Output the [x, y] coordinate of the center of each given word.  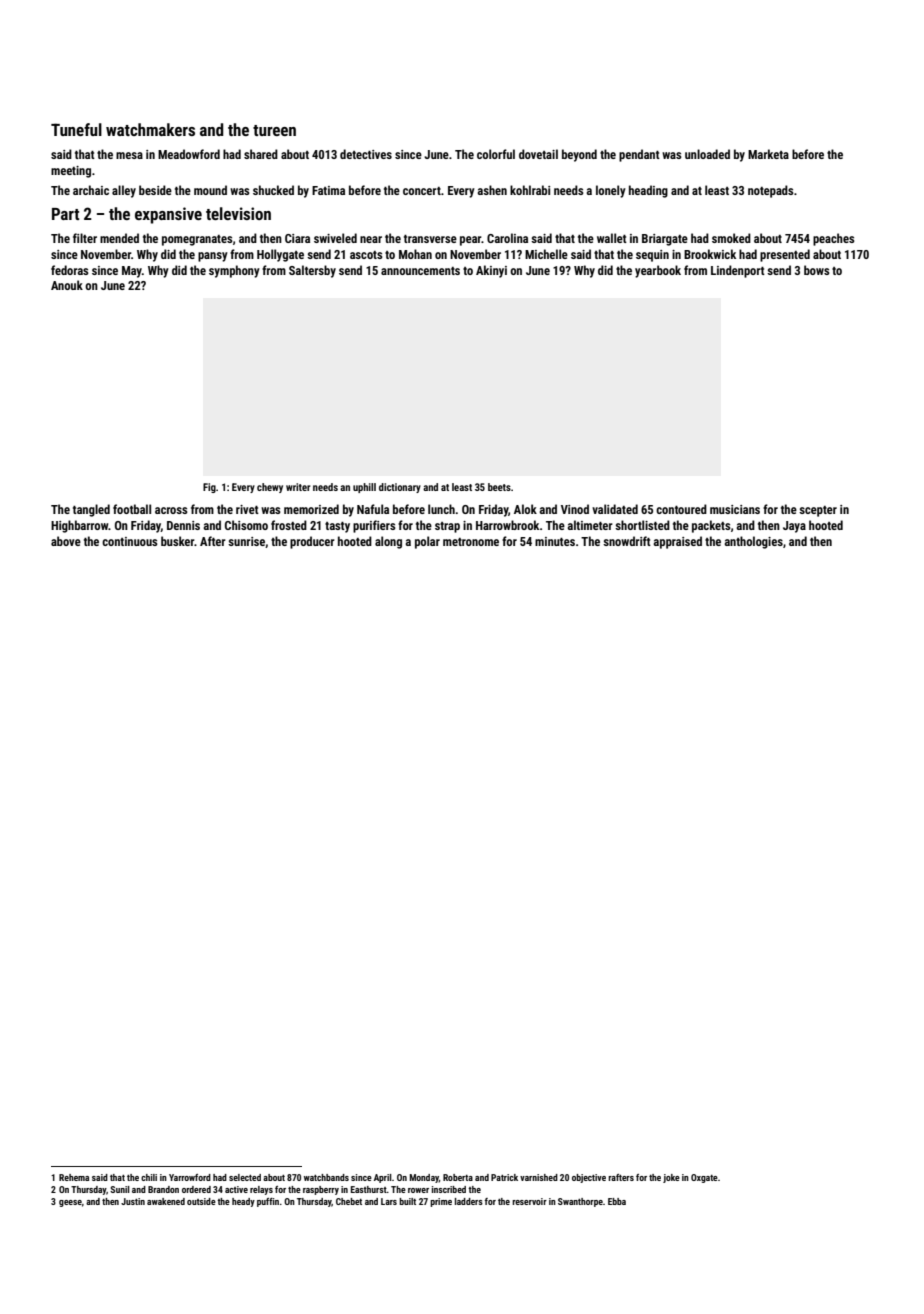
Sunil [120, 1189]
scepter [818, 511]
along [388, 542]
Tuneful [76, 129]
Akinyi [491, 271]
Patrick [504, 1177]
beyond [579, 155]
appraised [677, 542]
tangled [91, 510]
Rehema [74, 1177]
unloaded [707, 154]
